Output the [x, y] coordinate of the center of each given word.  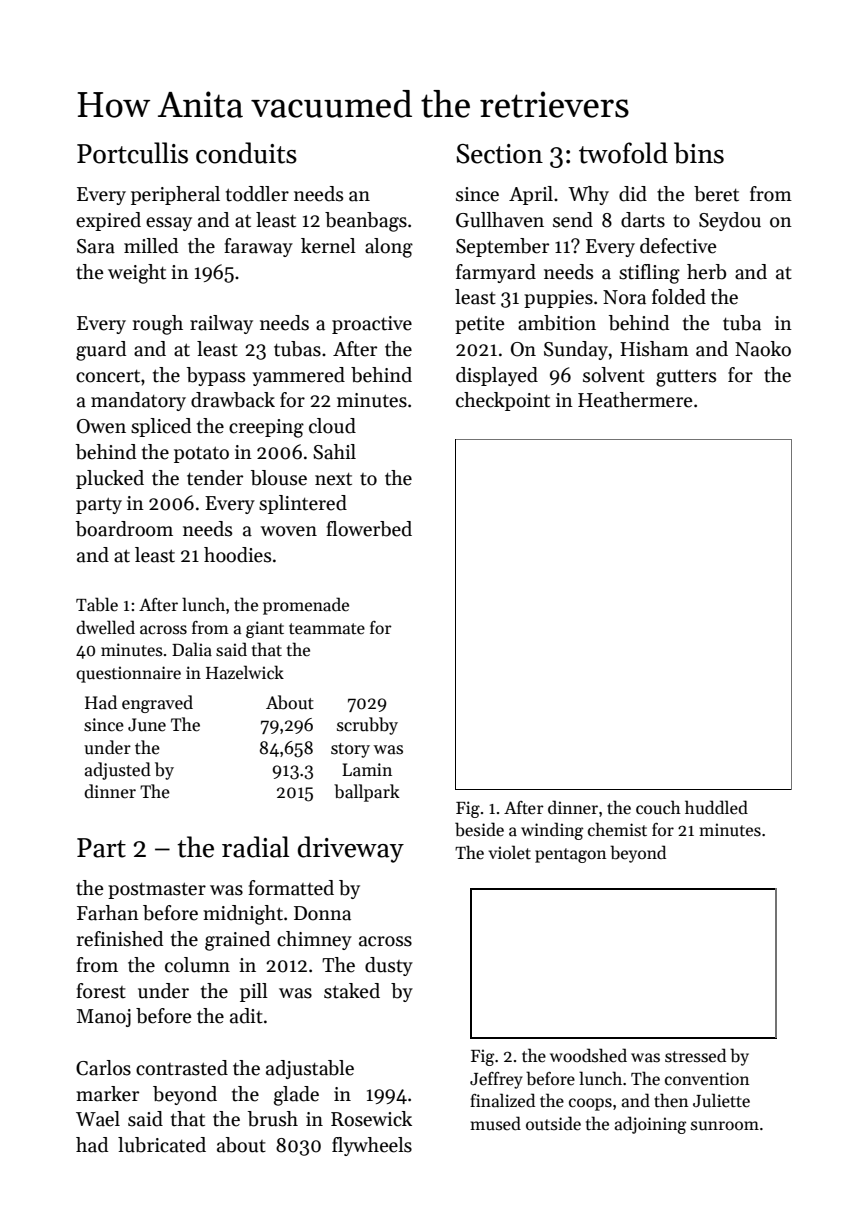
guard [101, 351]
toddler [257, 194]
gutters [686, 378]
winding [552, 831]
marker [107, 1094]
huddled [716, 807]
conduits [246, 153]
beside [479, 829]
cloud [332, 426]
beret [716, 194]
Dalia [192, 649]
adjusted [118, 771]
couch [658, 807]
